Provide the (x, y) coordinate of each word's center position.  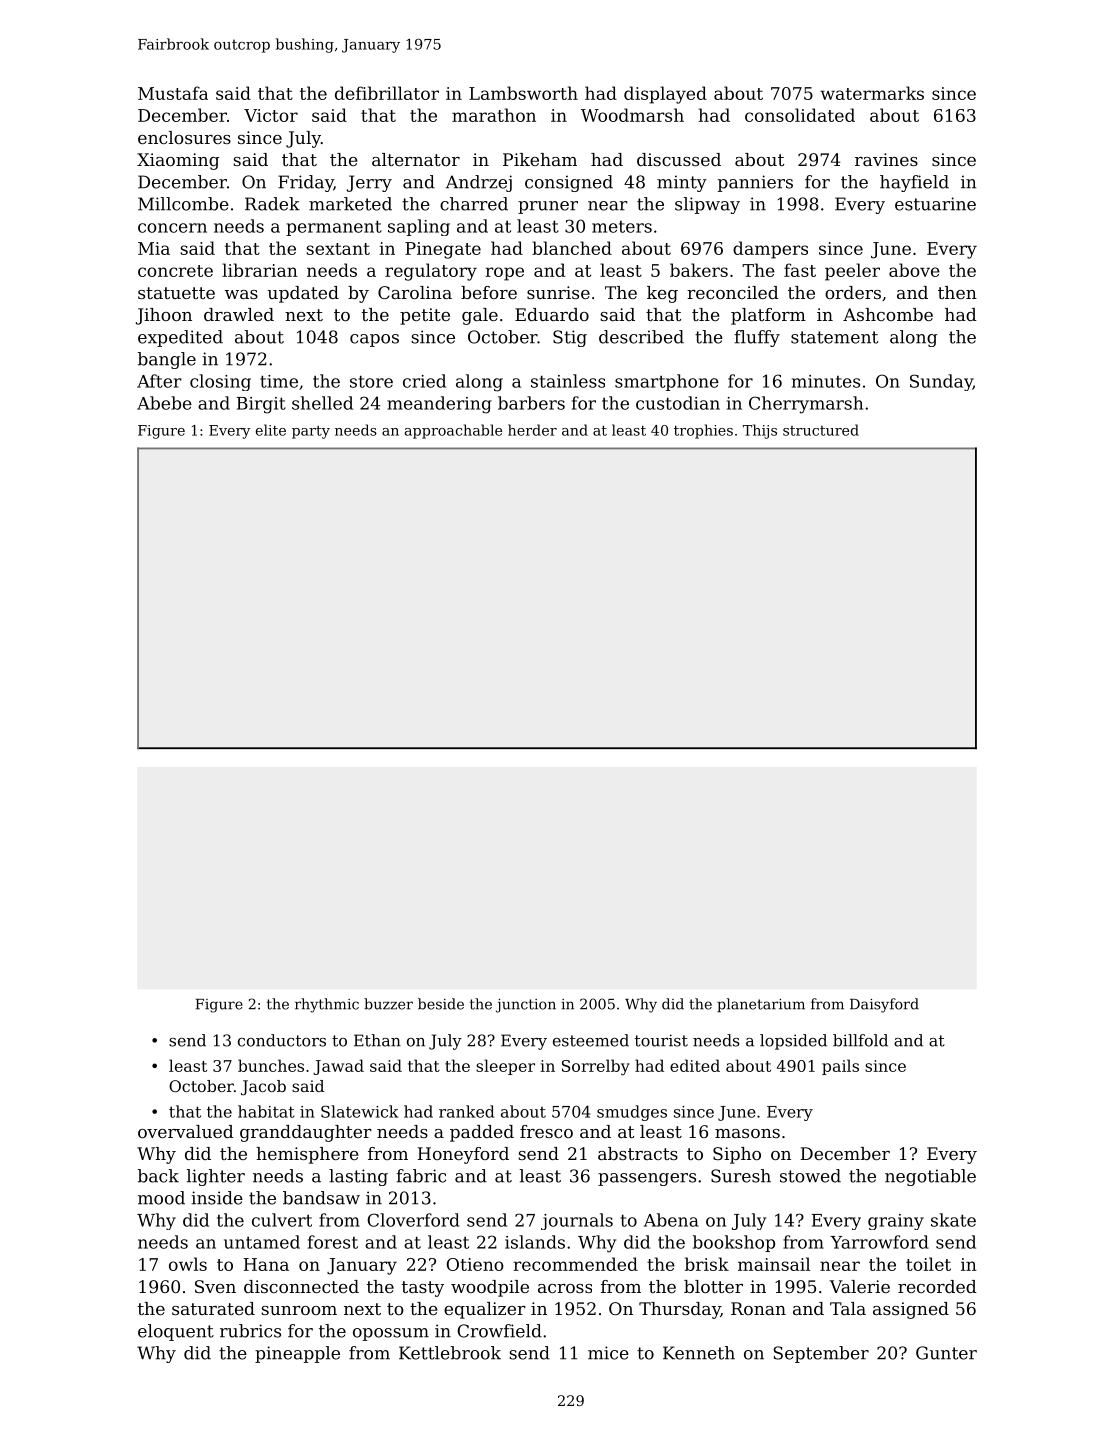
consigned (569, 183)
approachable (453, 431)
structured (821, 430)
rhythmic (327, 1005)
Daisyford (884, 1005)
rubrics (250, 1331)
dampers (770, 250)
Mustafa (173, 93)
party (311, 432)
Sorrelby (596, 1067)
